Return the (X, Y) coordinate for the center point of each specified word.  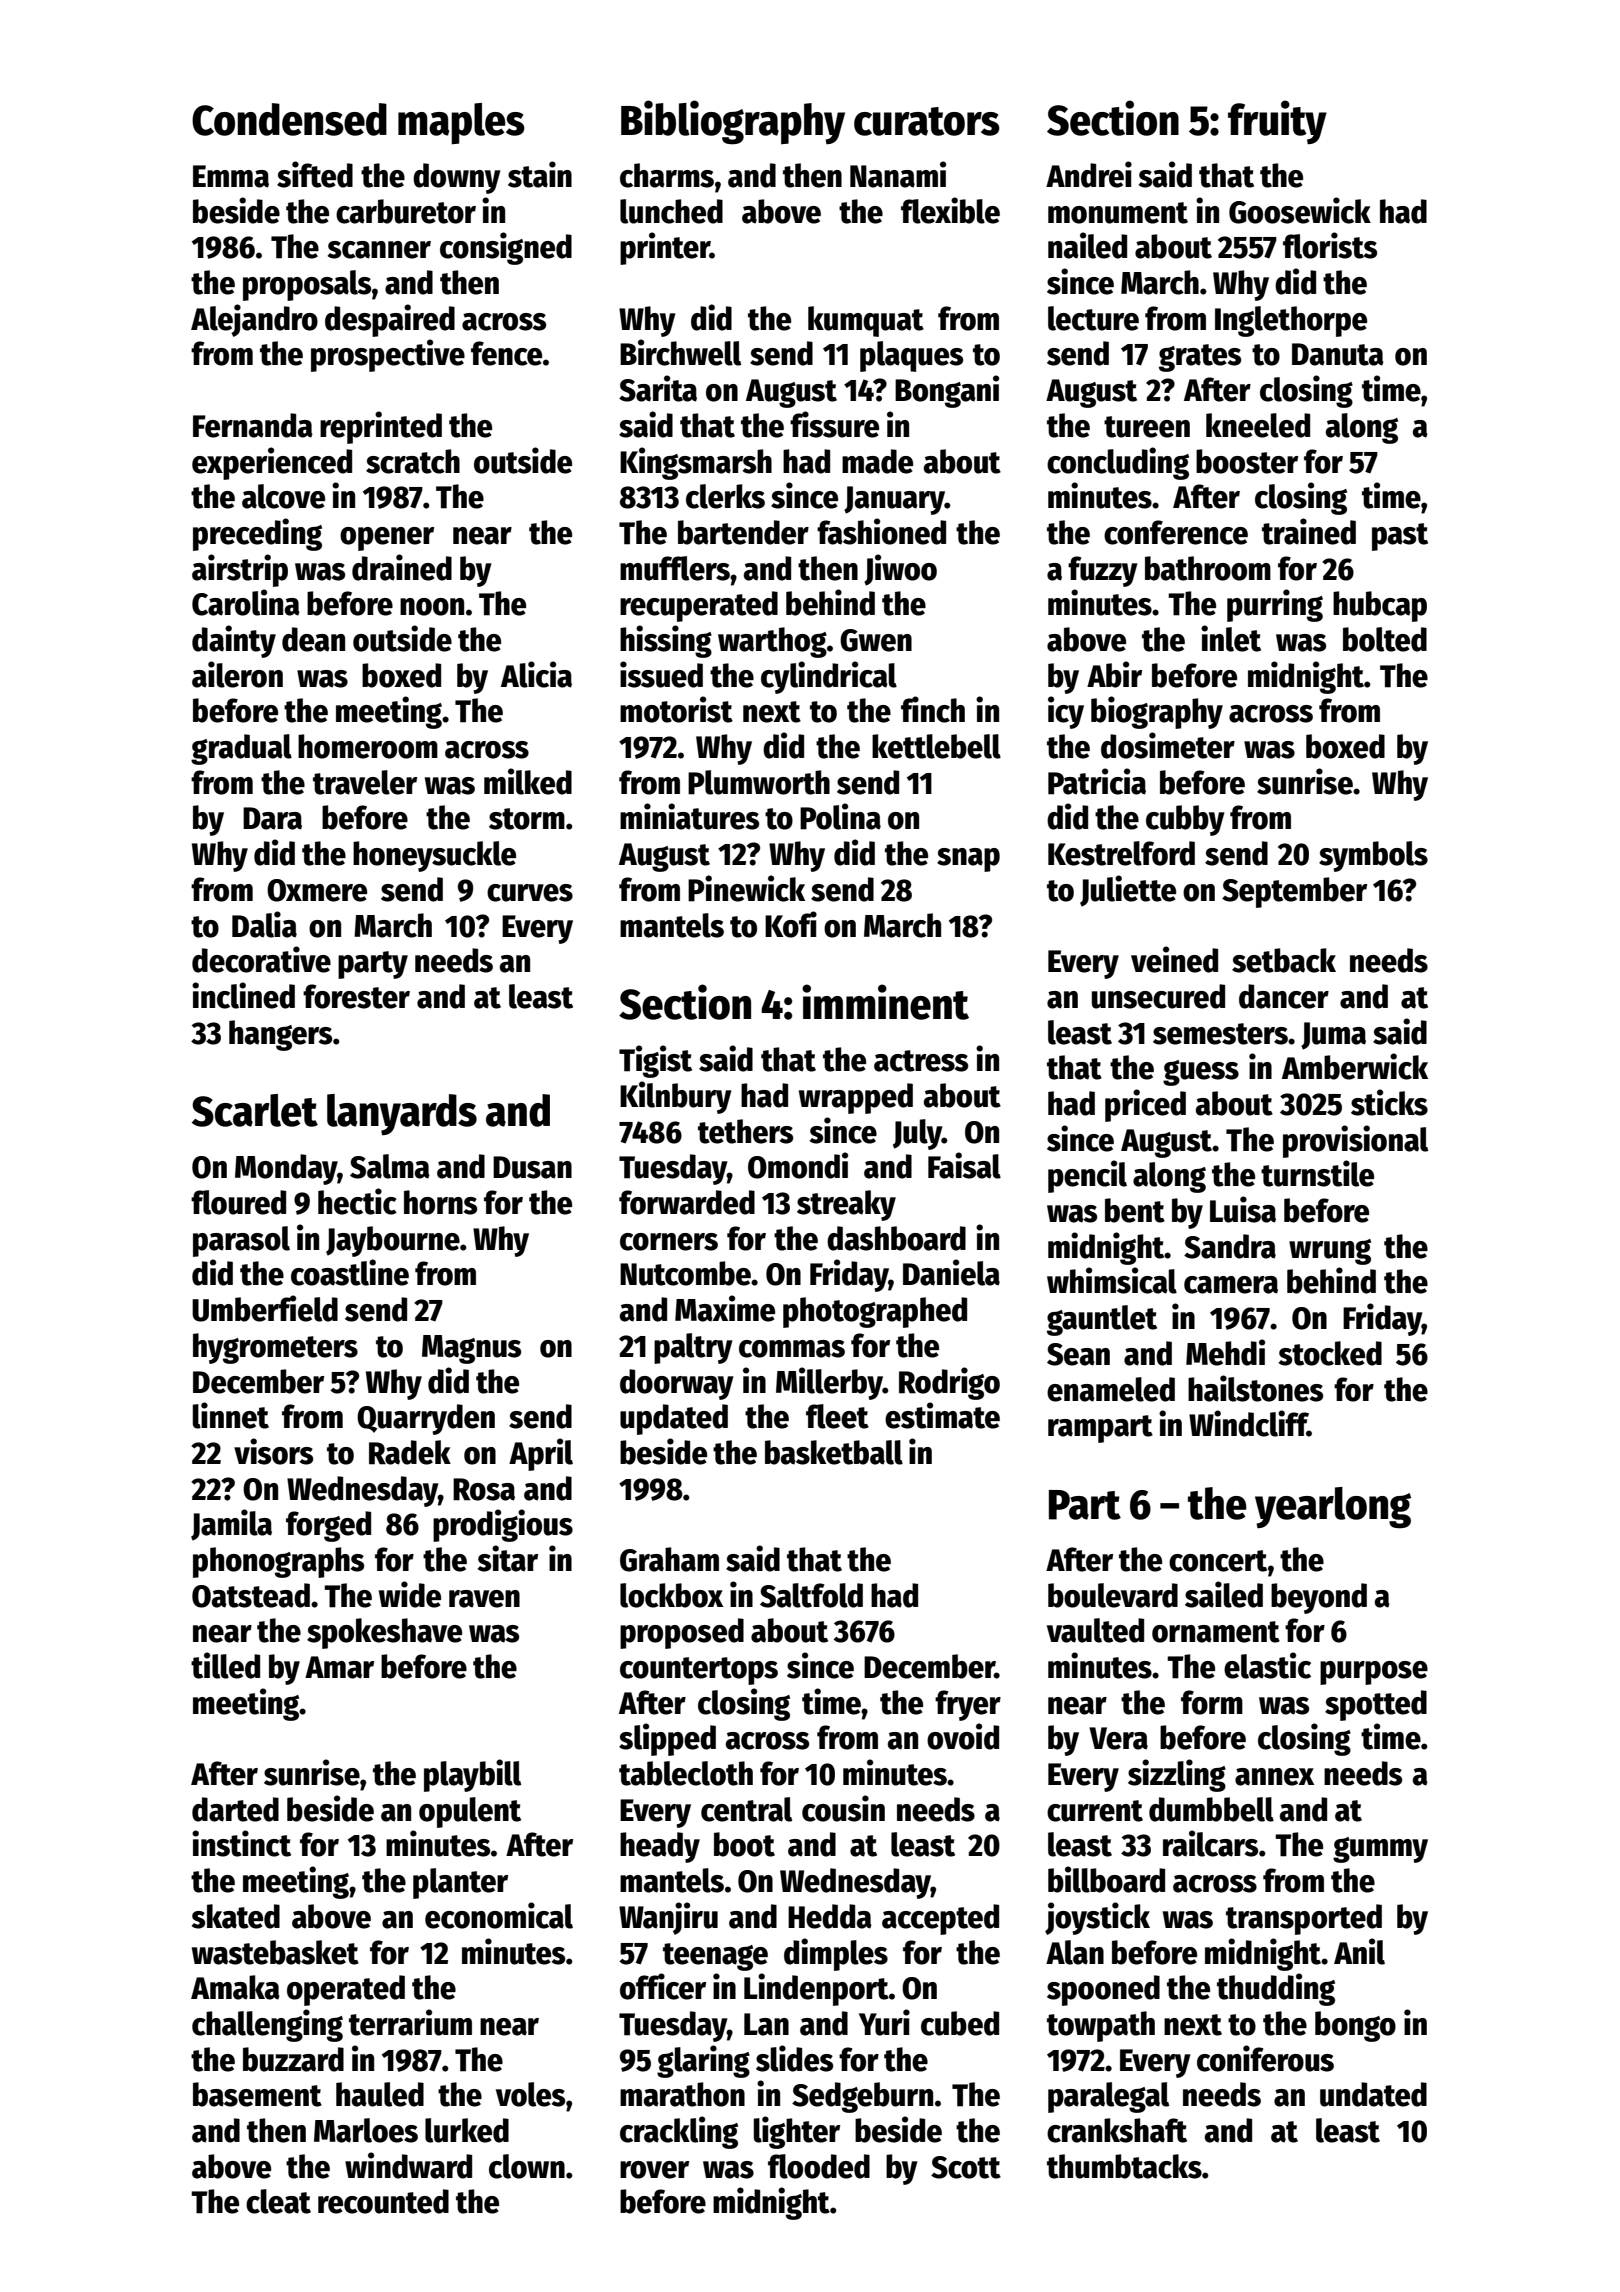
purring (1275, 605)
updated (674, 1419)
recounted (383, 2201)
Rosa (484, 1489)
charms (667, 175)
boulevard (1113, 1595)
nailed (1087, 245)
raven (484, 1599)
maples (461, 124)
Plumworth (759, 782)
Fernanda (253, 425)
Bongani (947, 391)
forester (356, 996)
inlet (1231, 638)
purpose (1374, 1673)
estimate (942, 1415)
